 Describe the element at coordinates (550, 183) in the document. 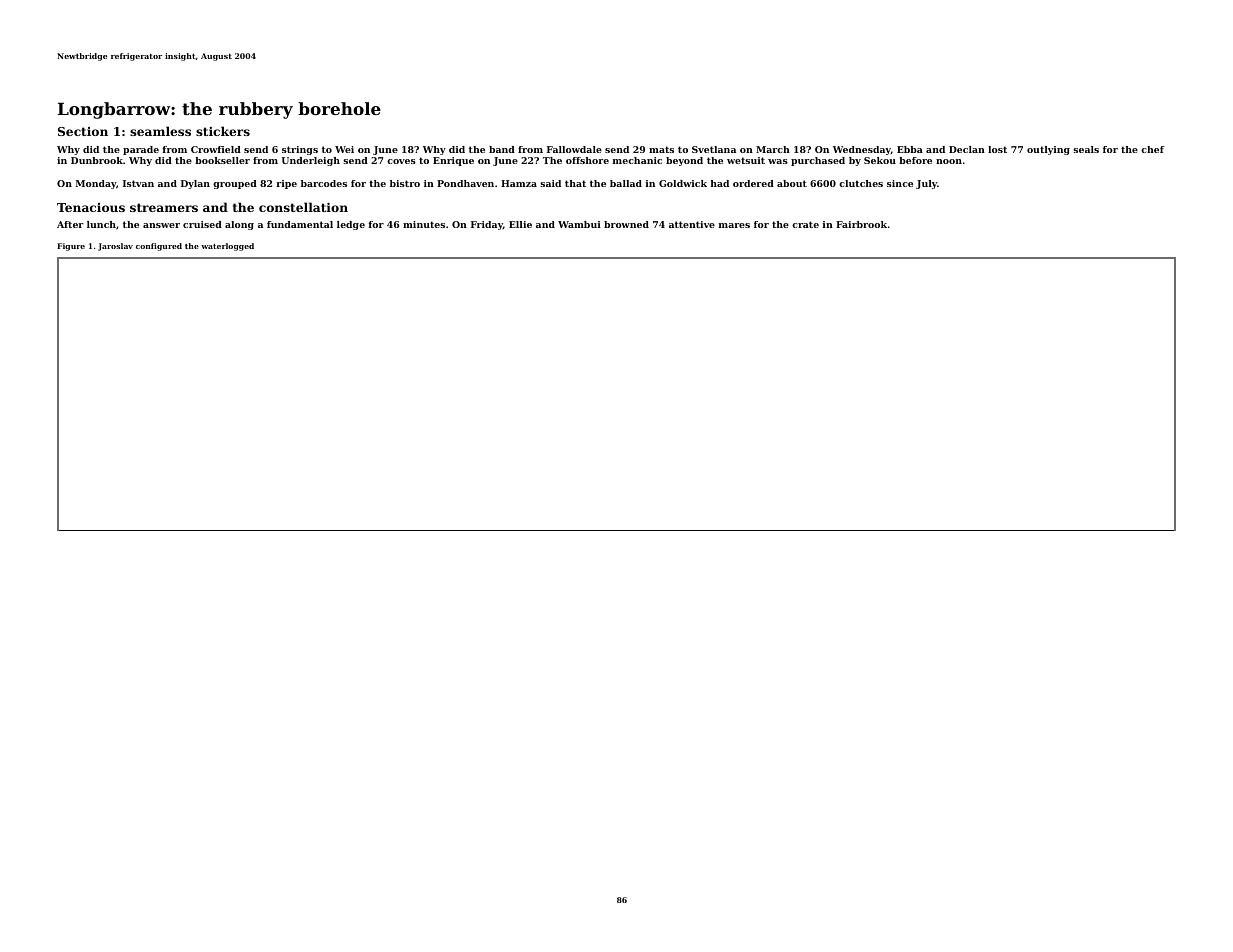

I see `said` at that location.
